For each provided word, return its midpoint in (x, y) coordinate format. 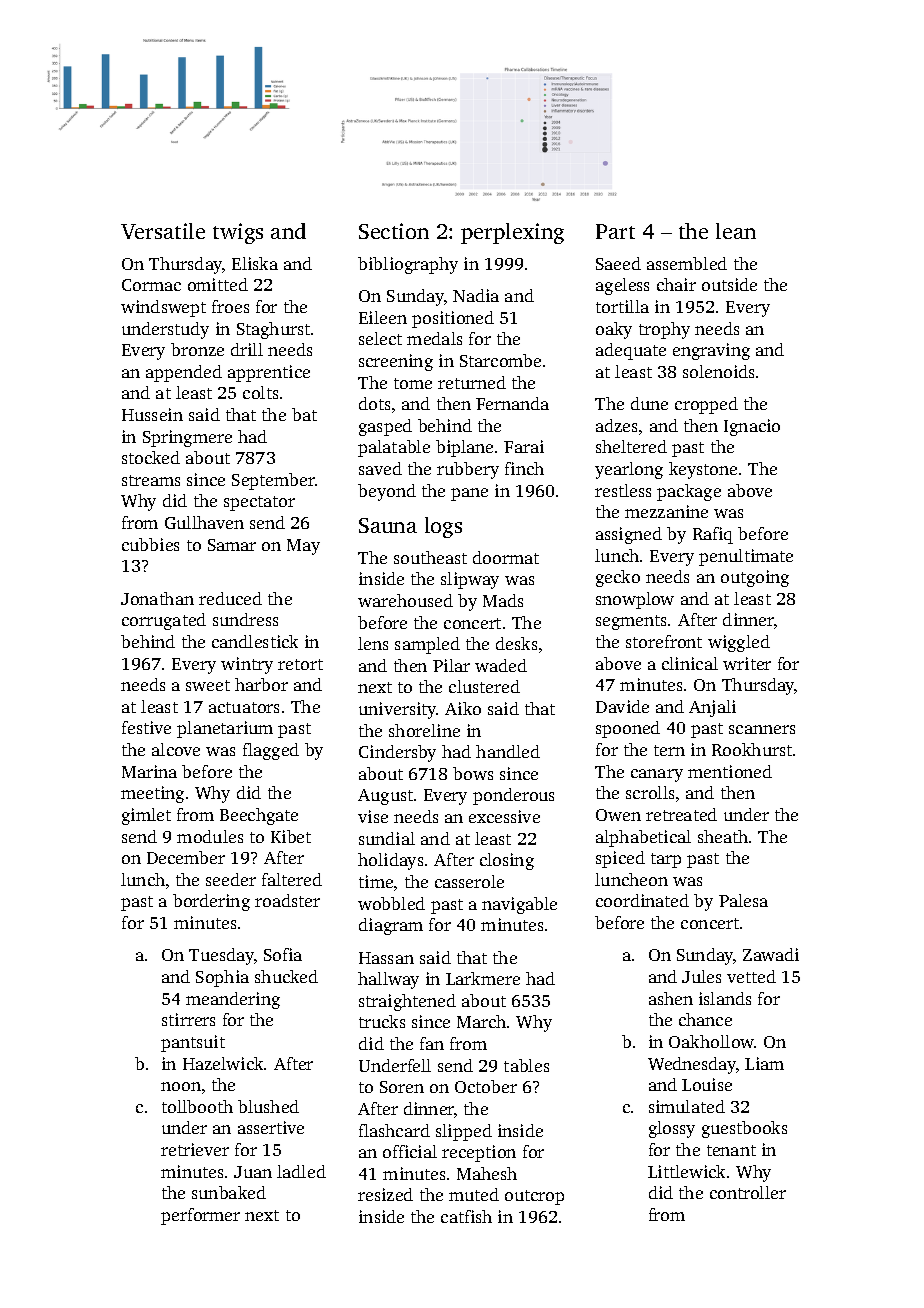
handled (508, 751)
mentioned (730, 771)
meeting (152, 794)
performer (200, 1216)
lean (736, 231)
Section (394, 231)
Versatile (163, 231)
